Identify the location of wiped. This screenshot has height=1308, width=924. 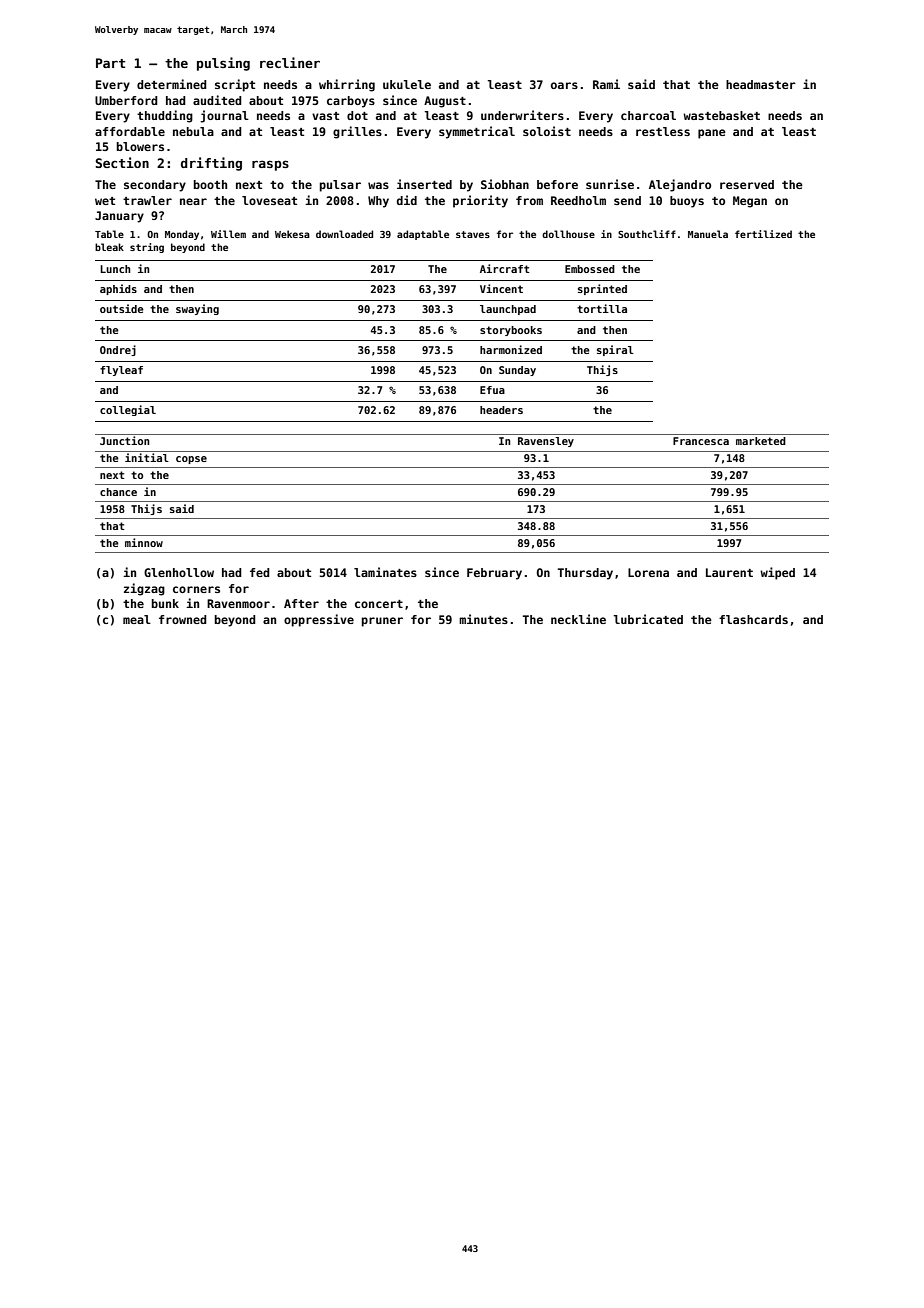
(777, 573).
